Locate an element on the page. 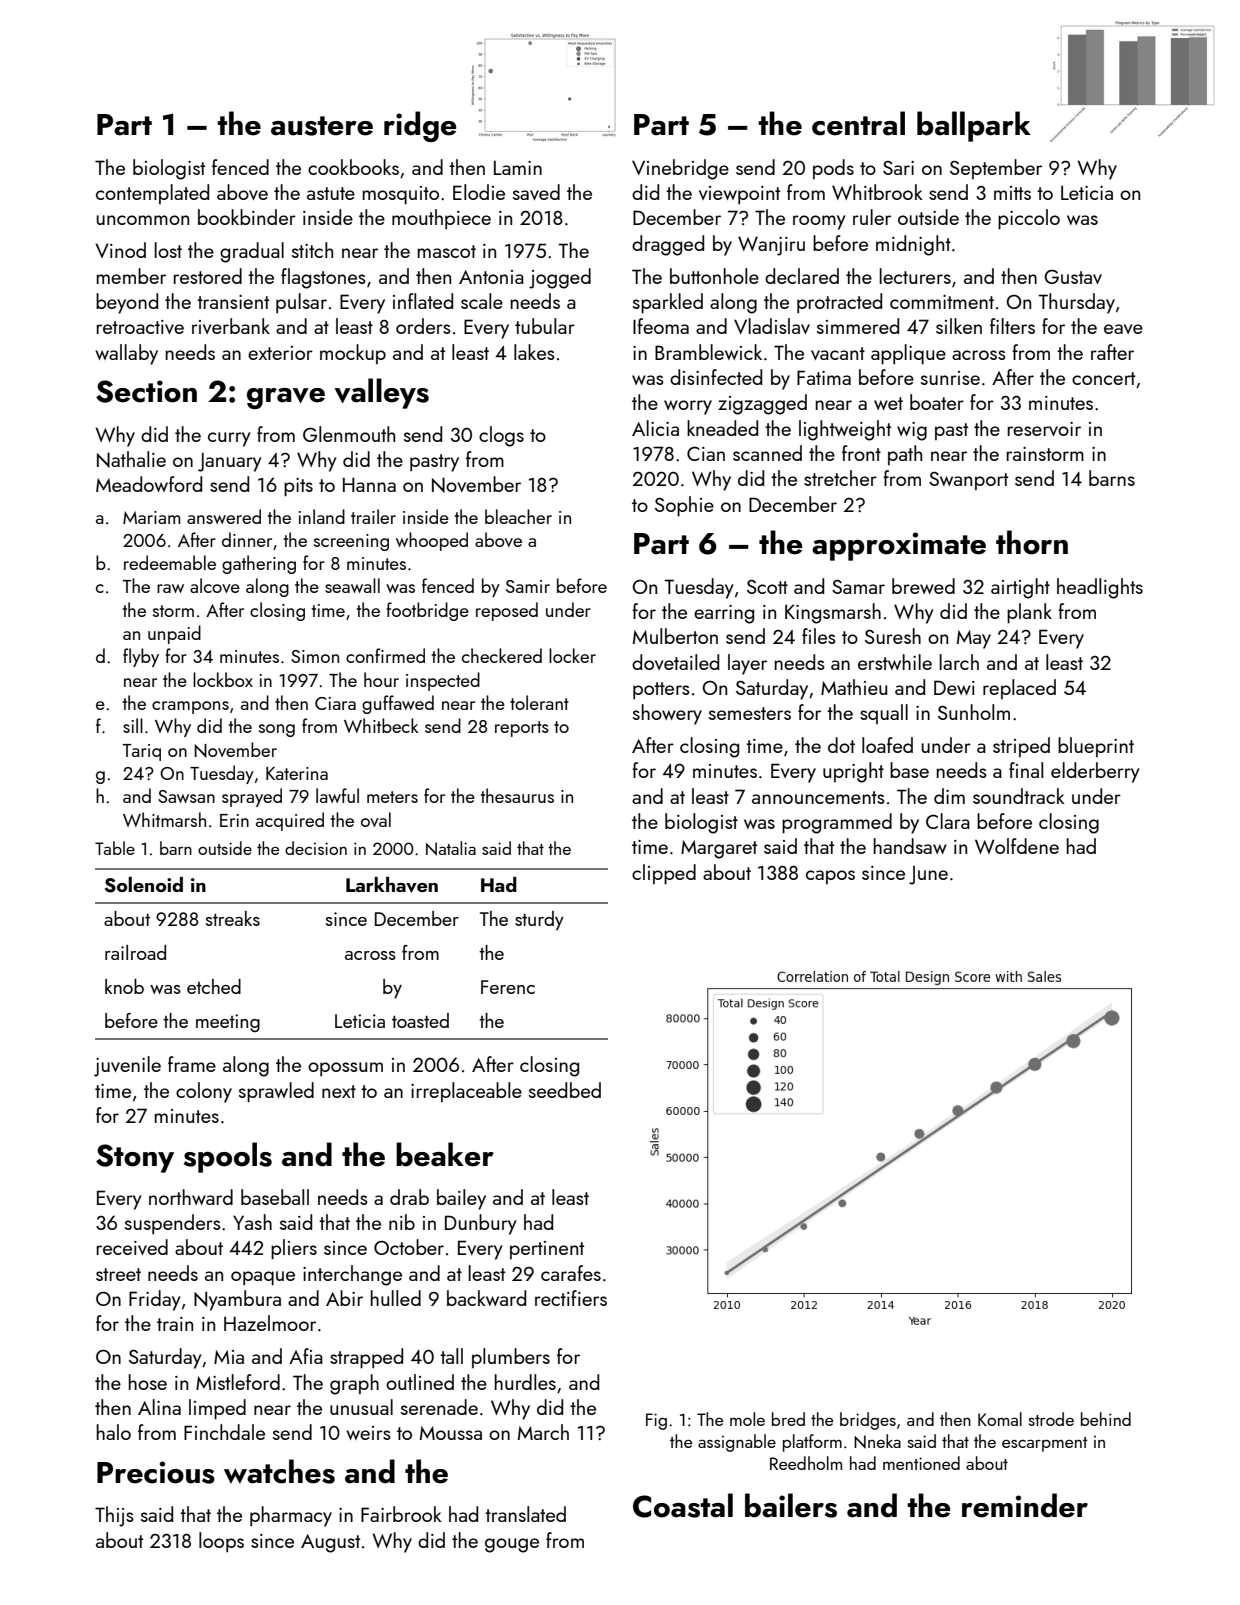 The width and height of the document is (1240, 1605). eave is located at coordinates (1123, 329).
